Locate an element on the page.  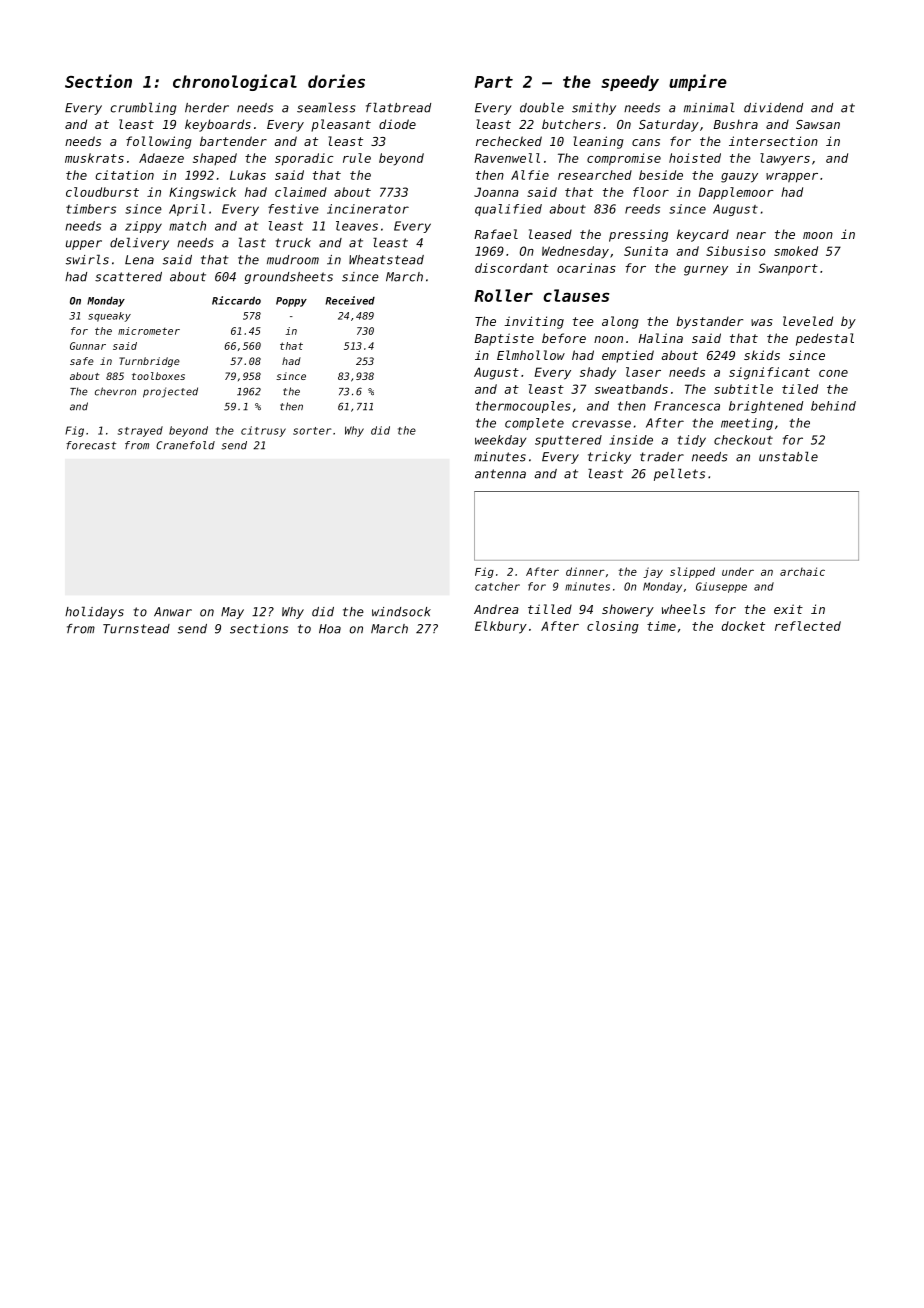
chronological is located at coordinates (235, 82).
